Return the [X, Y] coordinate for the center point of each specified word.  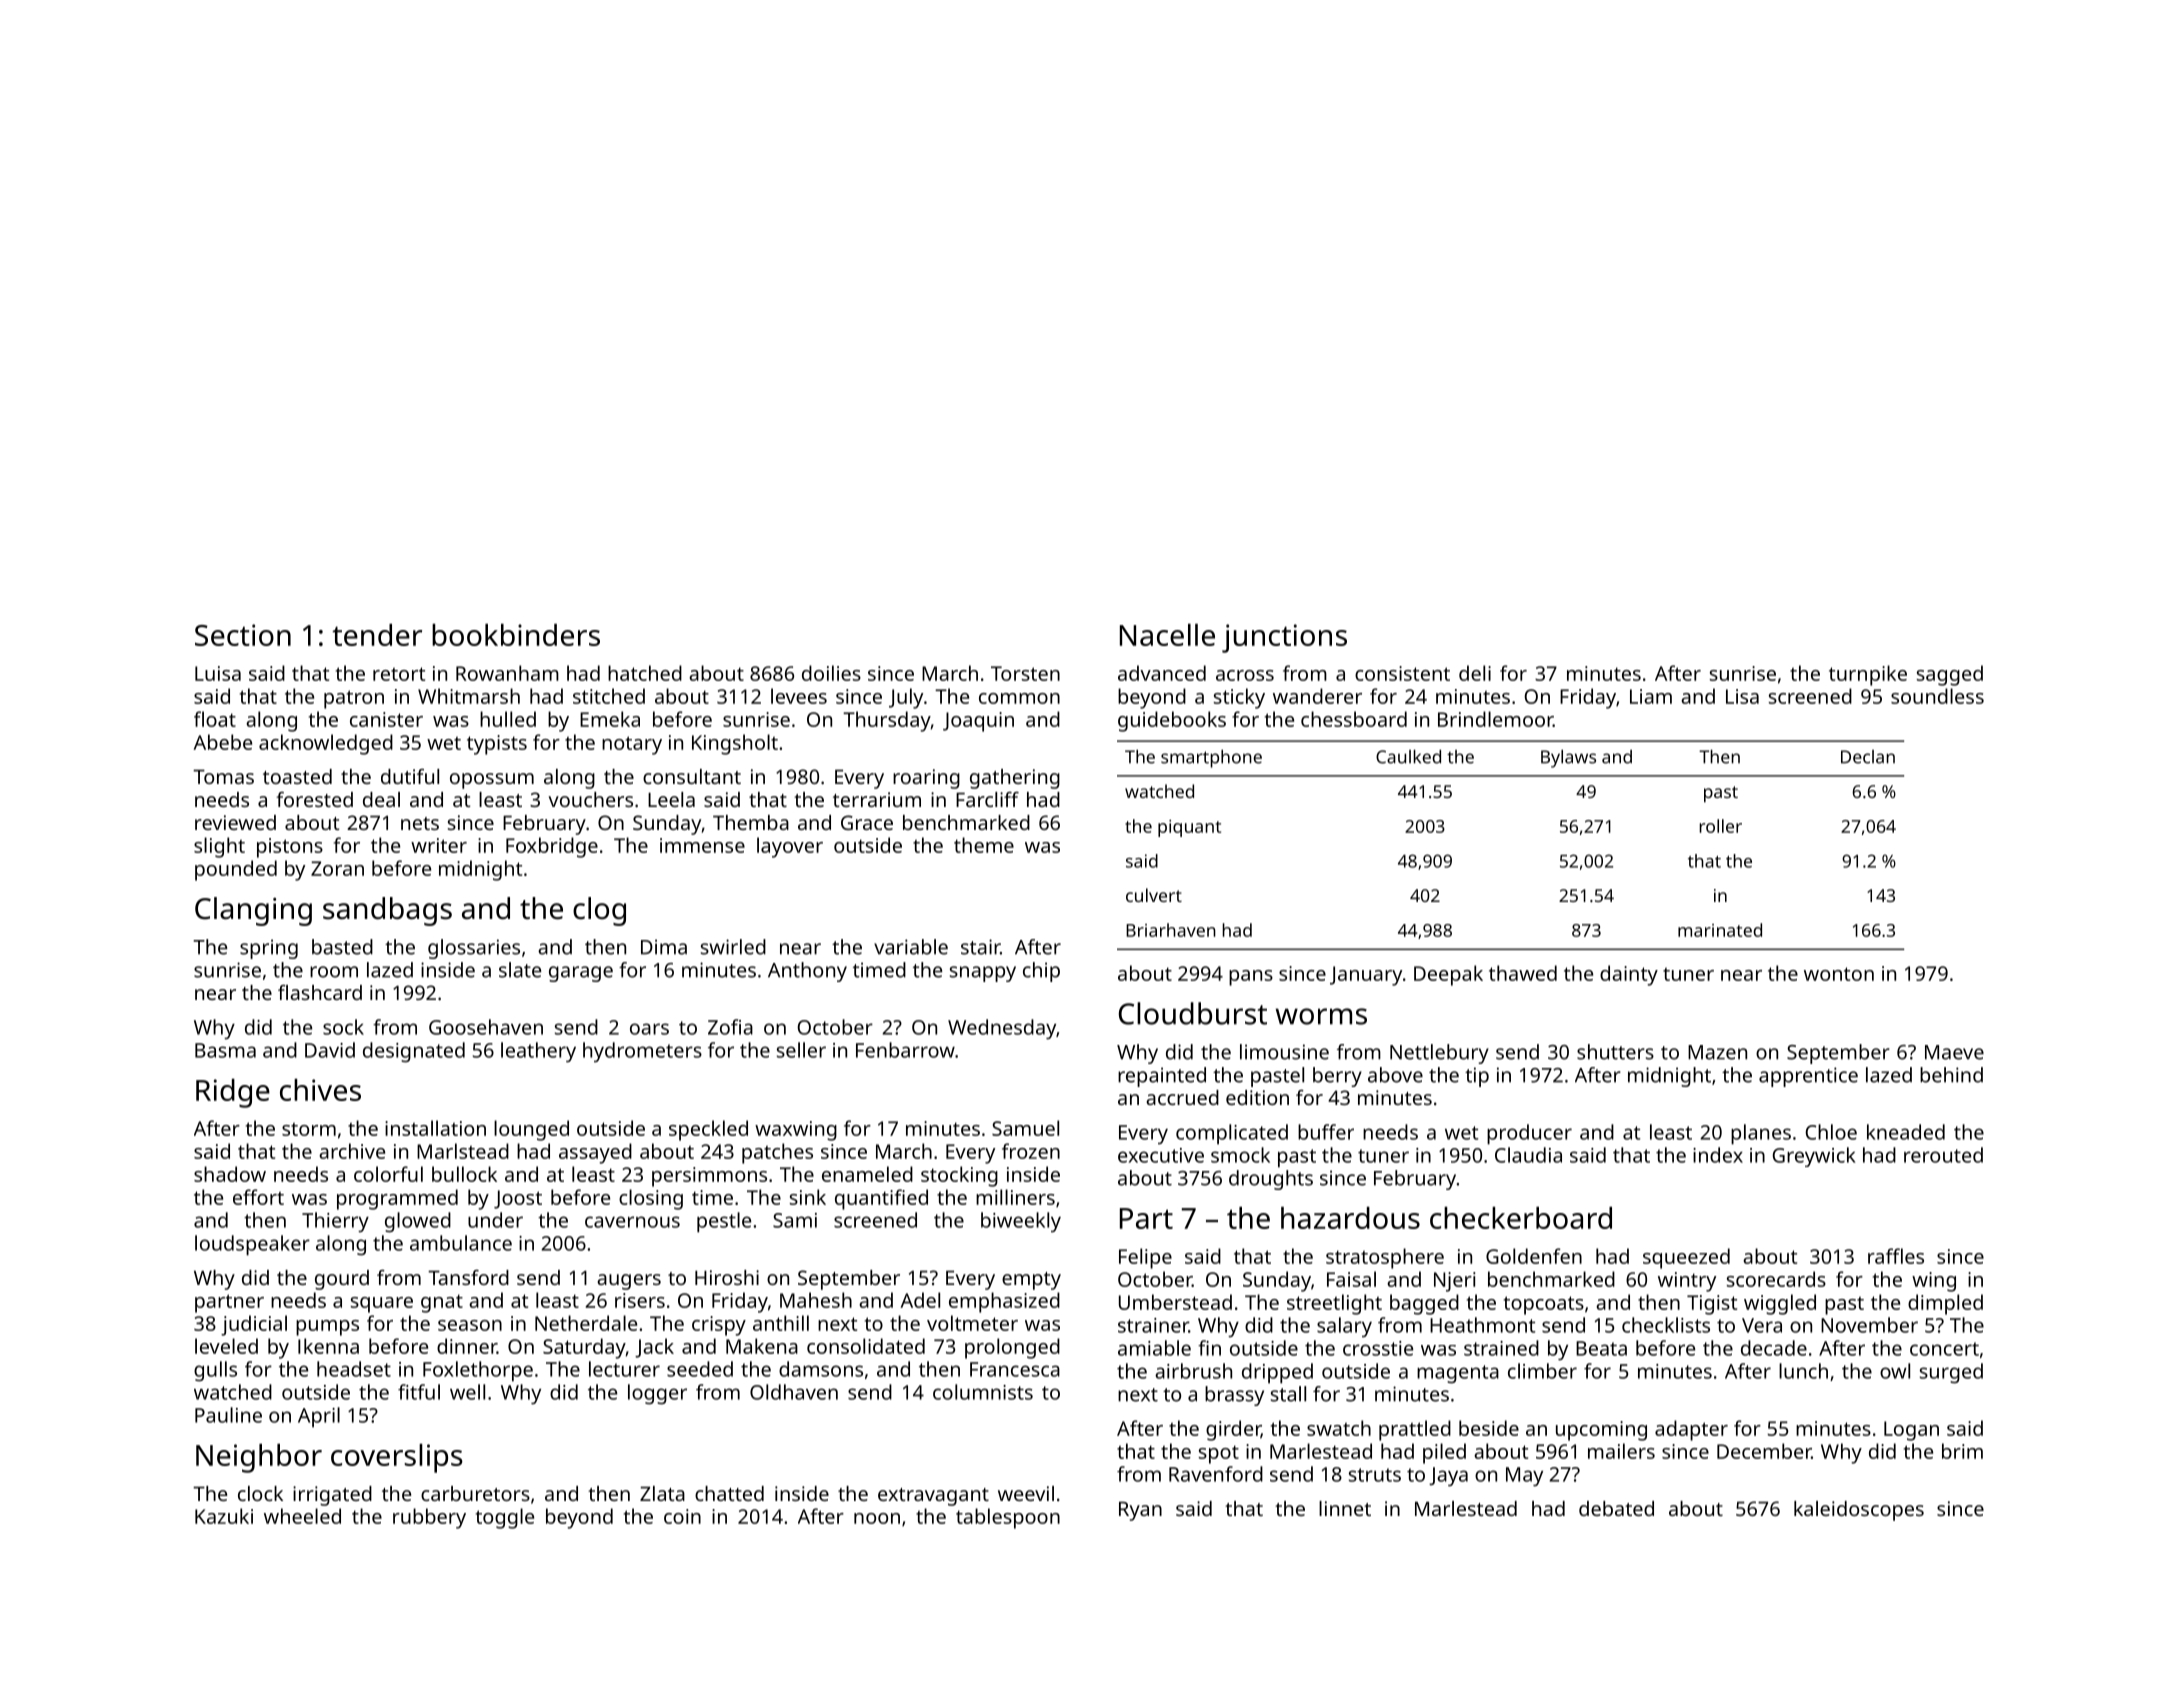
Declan [1868, 757]
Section [243, 635]
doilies [831, 673]
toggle [505, 1518]
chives [320, 1090]
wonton [1839, 974]
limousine [1284, 1052]
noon [877, 1518]
